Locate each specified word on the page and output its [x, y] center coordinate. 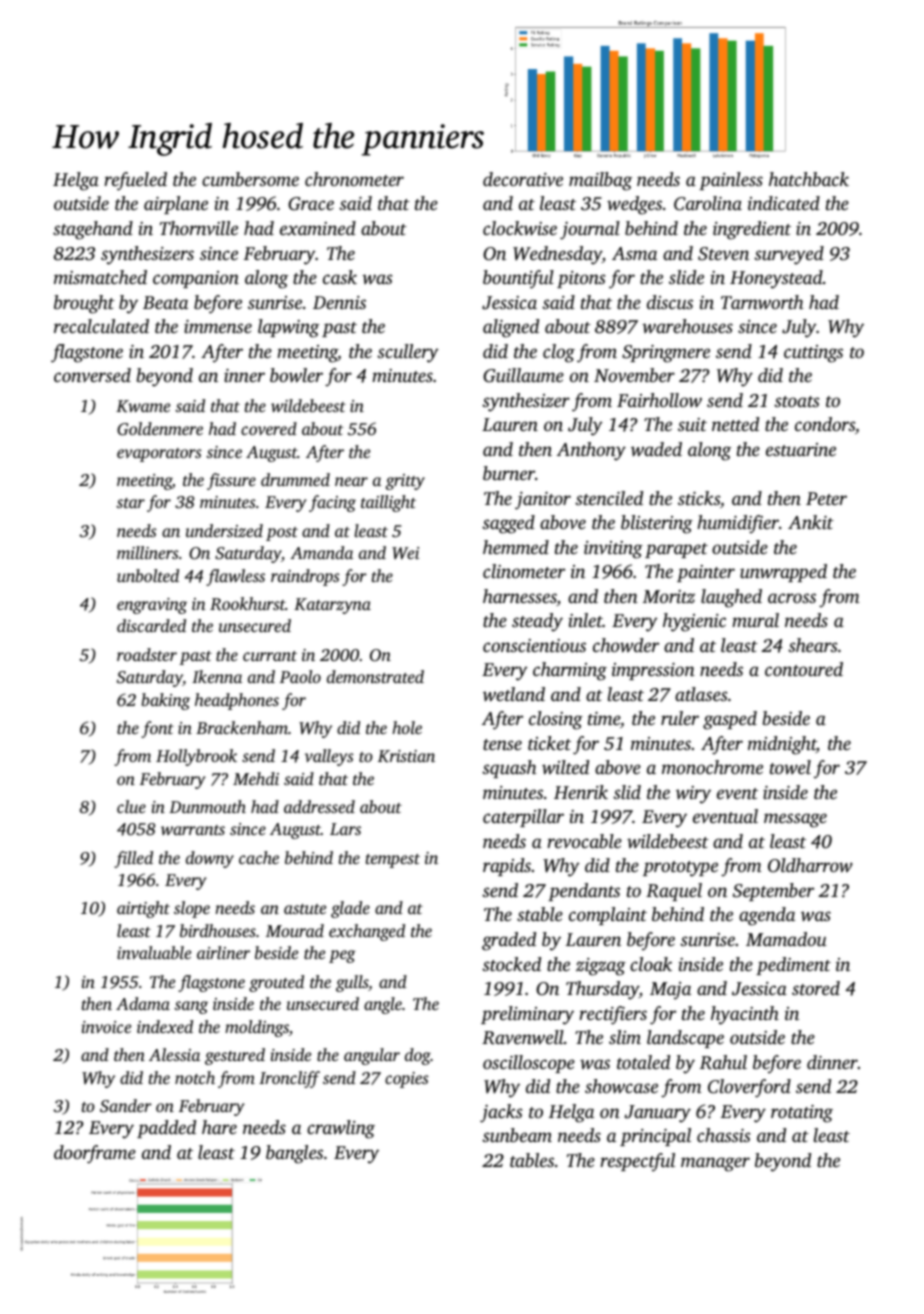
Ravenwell [523, 1037]
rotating [802, 1114]
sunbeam [517, 1135]
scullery [408, 353]
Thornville [199, 228]
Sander [126, 1106]
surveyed [789, 255]
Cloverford [749, 1088]
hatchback [809, 179]
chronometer [354, 179]
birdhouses [218, 930]
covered [269, 428]
